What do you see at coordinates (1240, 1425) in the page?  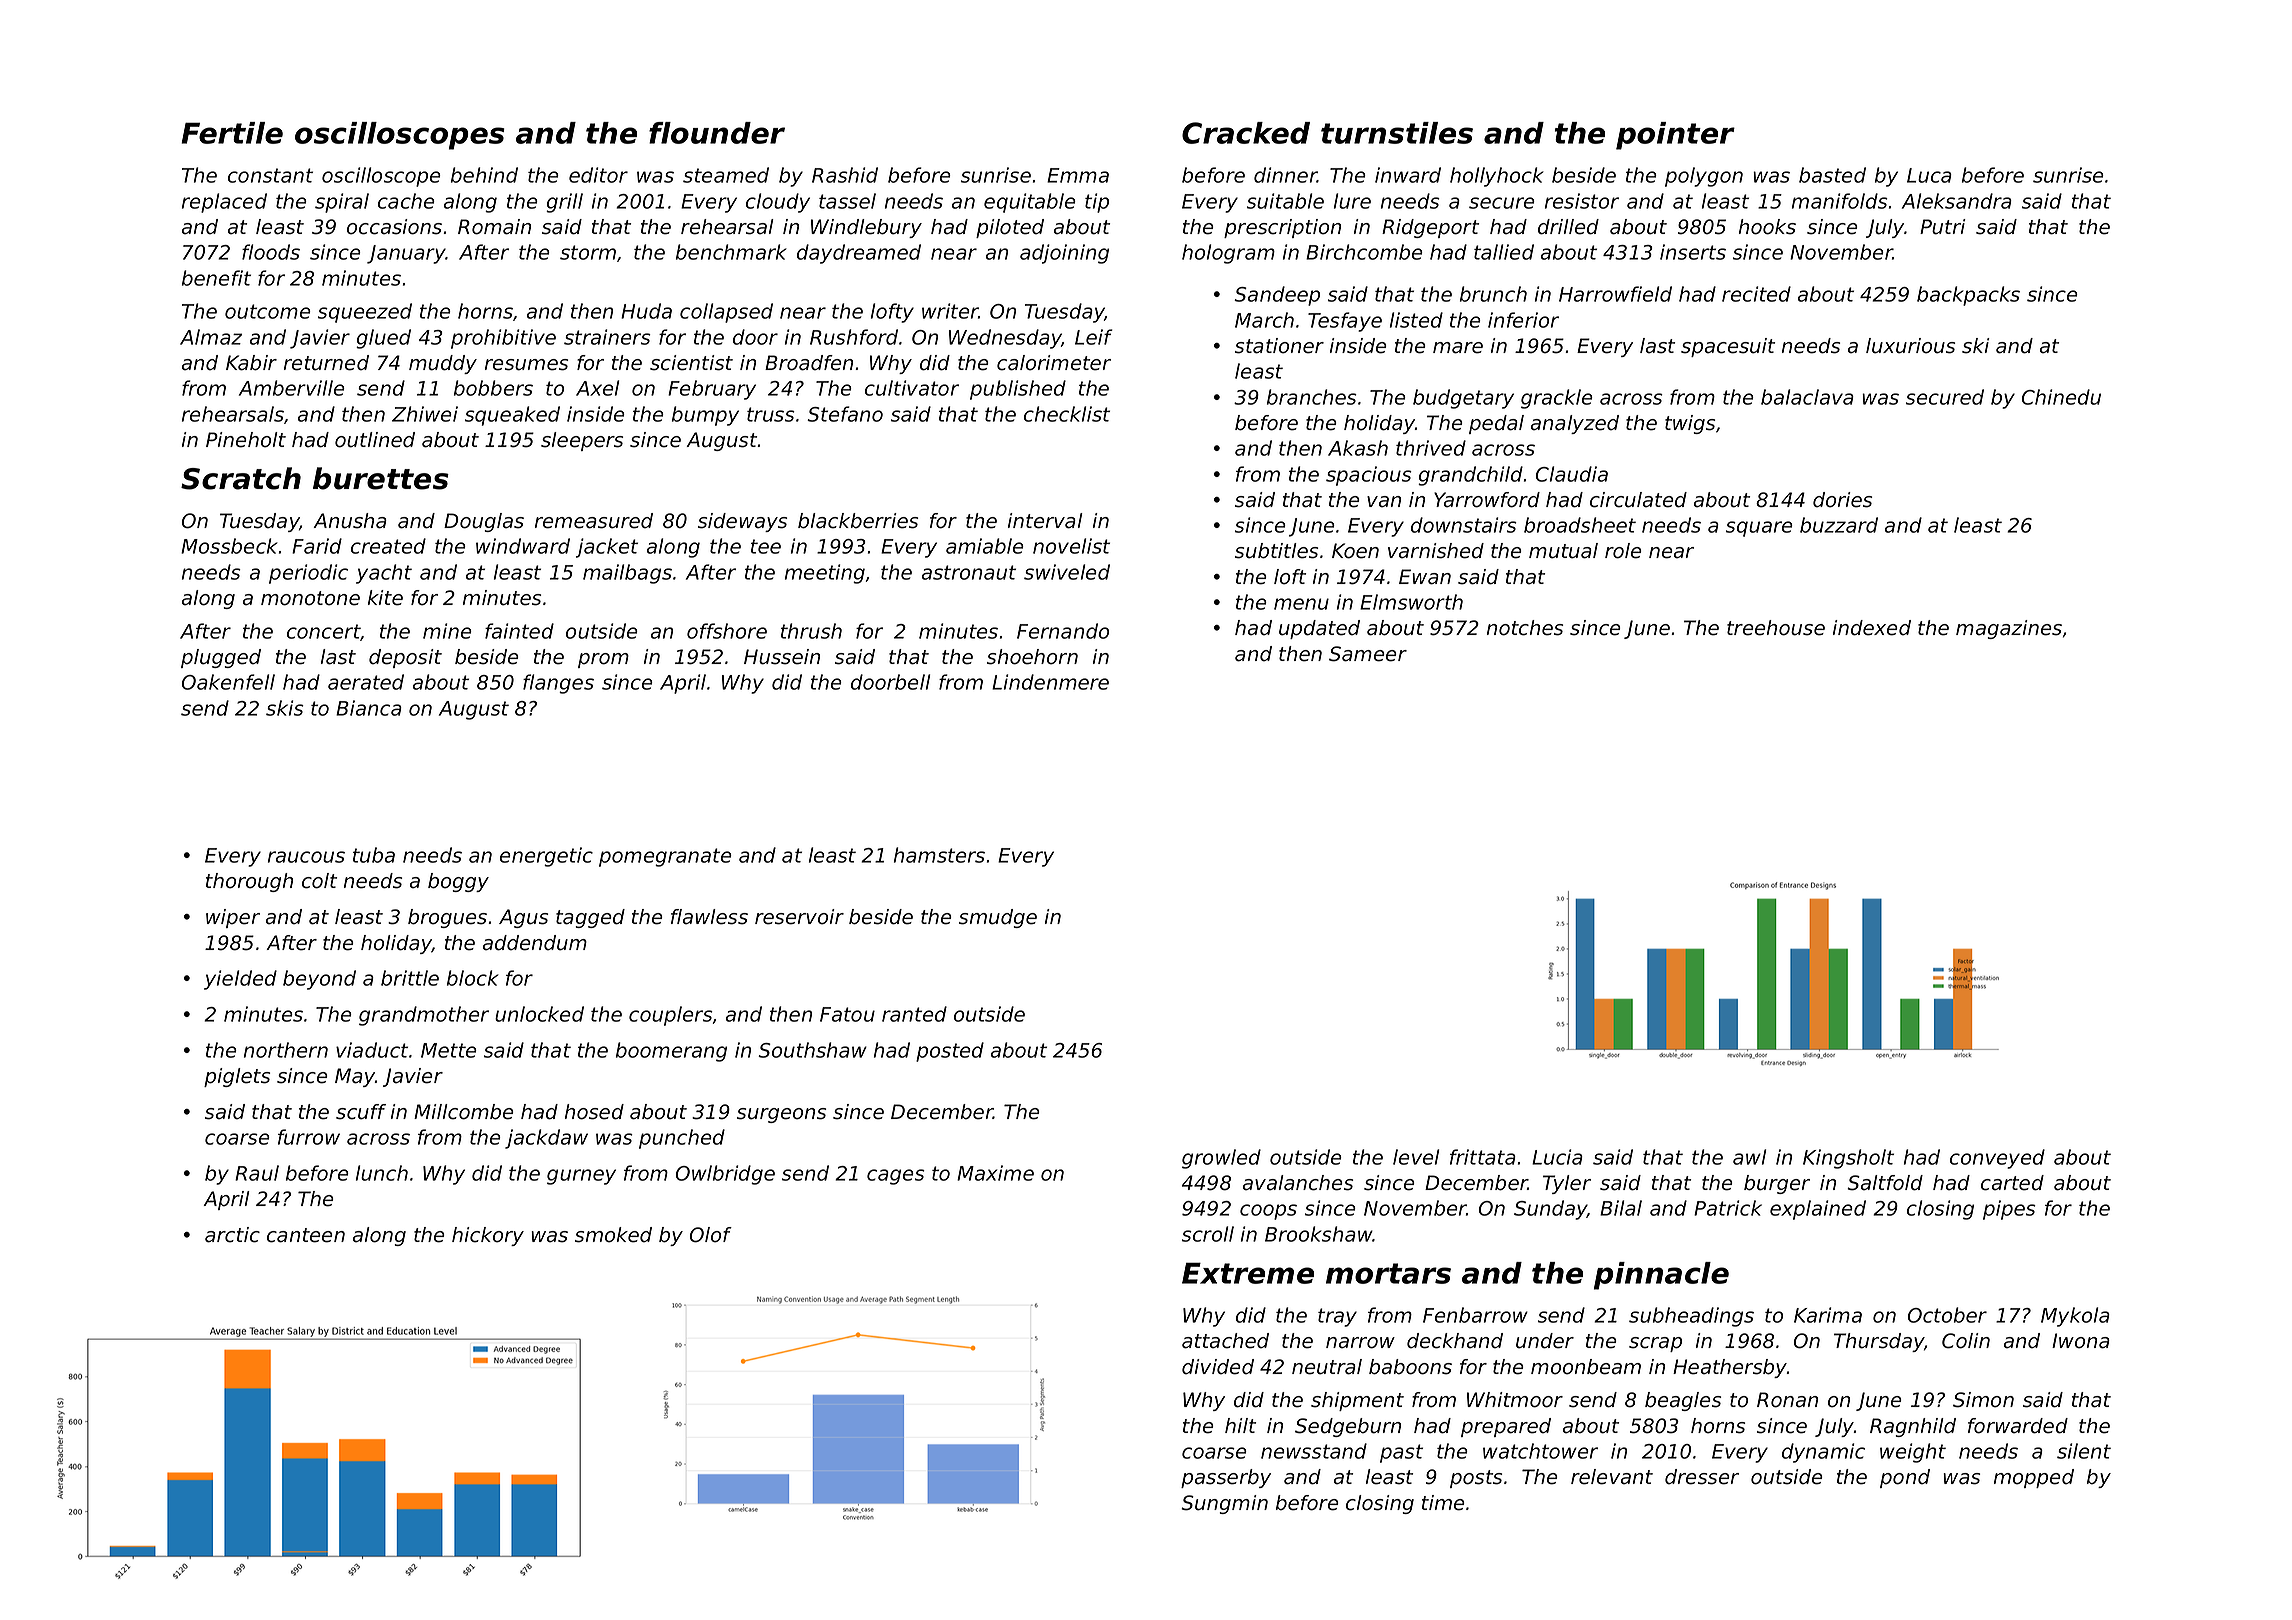 I see `hilt` at bounding box center [1240, 1425].
